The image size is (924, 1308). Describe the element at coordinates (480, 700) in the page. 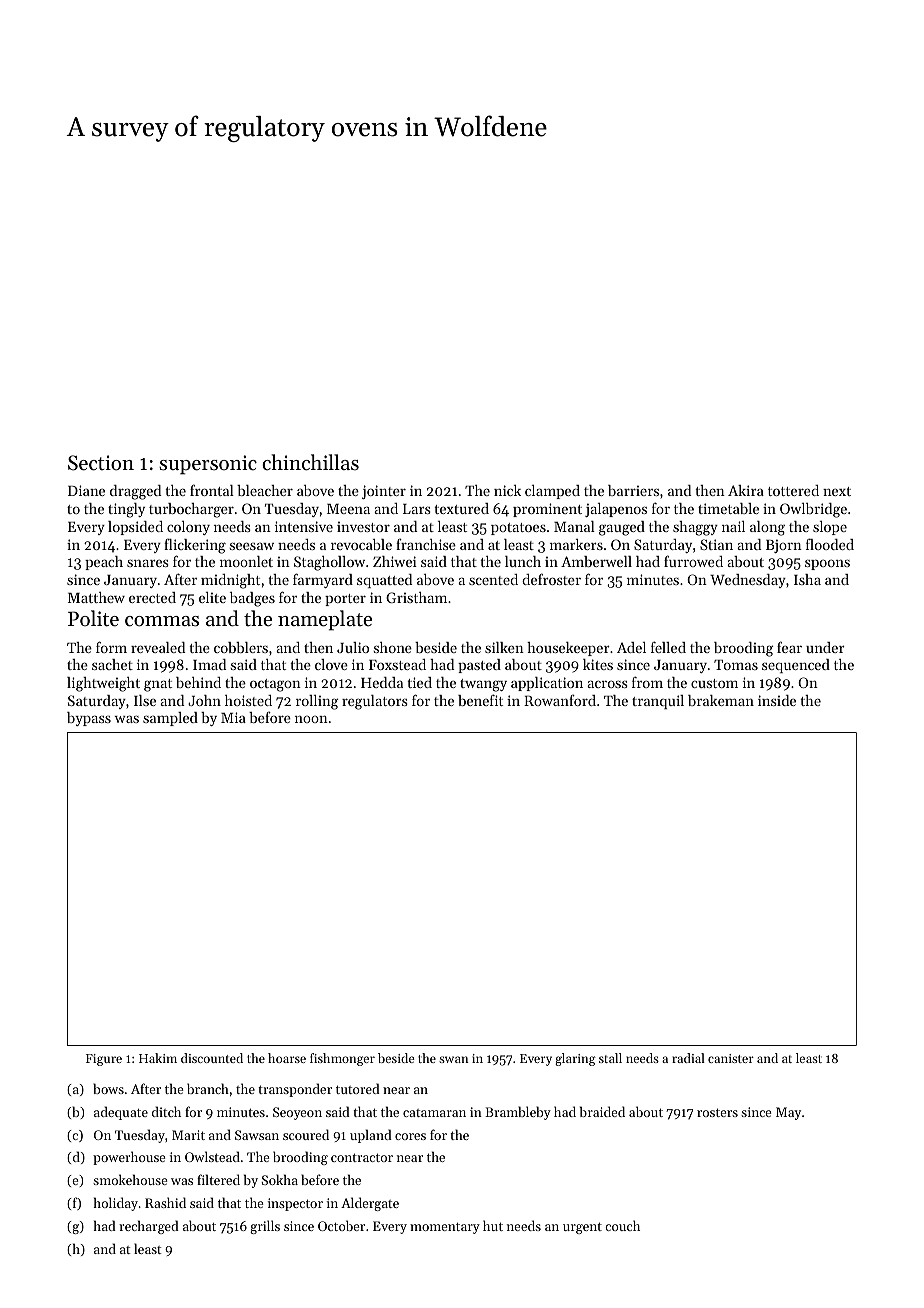

I see `benefit` at that location.
